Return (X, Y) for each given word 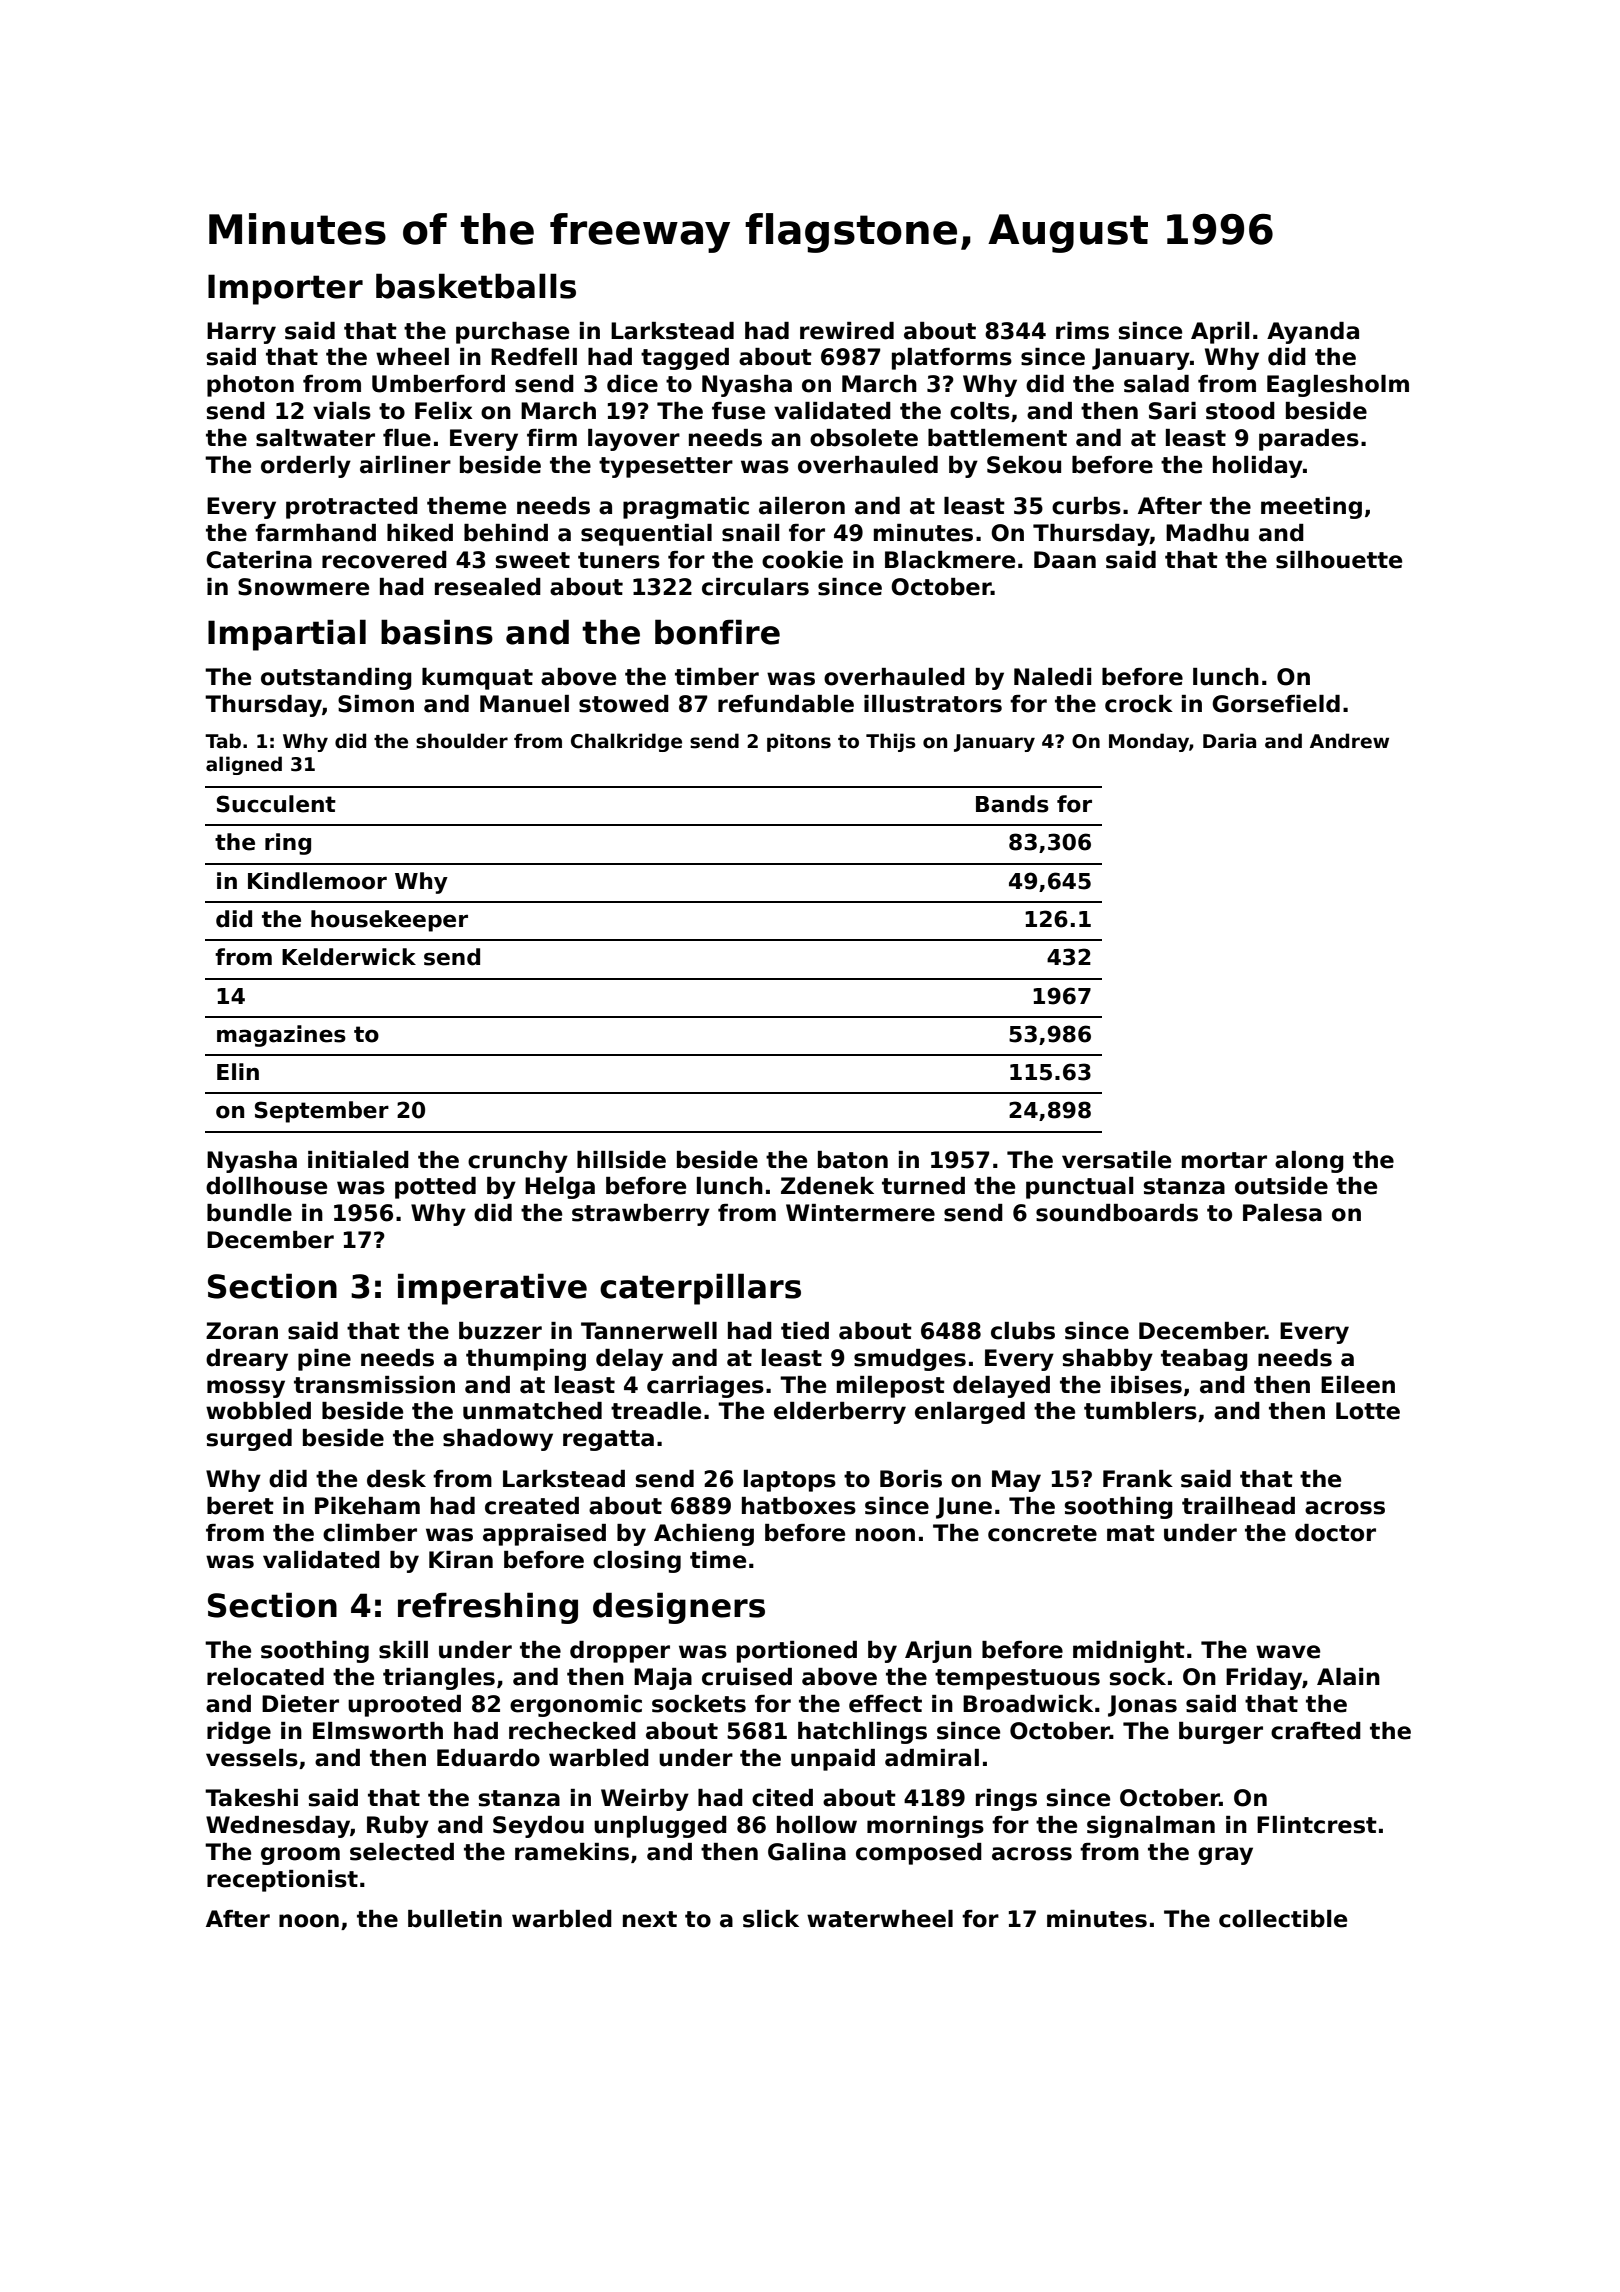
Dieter (300, 1704)
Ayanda (1313, 333)
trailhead (1238, 1506)
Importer (285, 289)
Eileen (1358, 1385)
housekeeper (389, 921)
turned (923, 1186)
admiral (932, 1758)
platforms (952, 359)
